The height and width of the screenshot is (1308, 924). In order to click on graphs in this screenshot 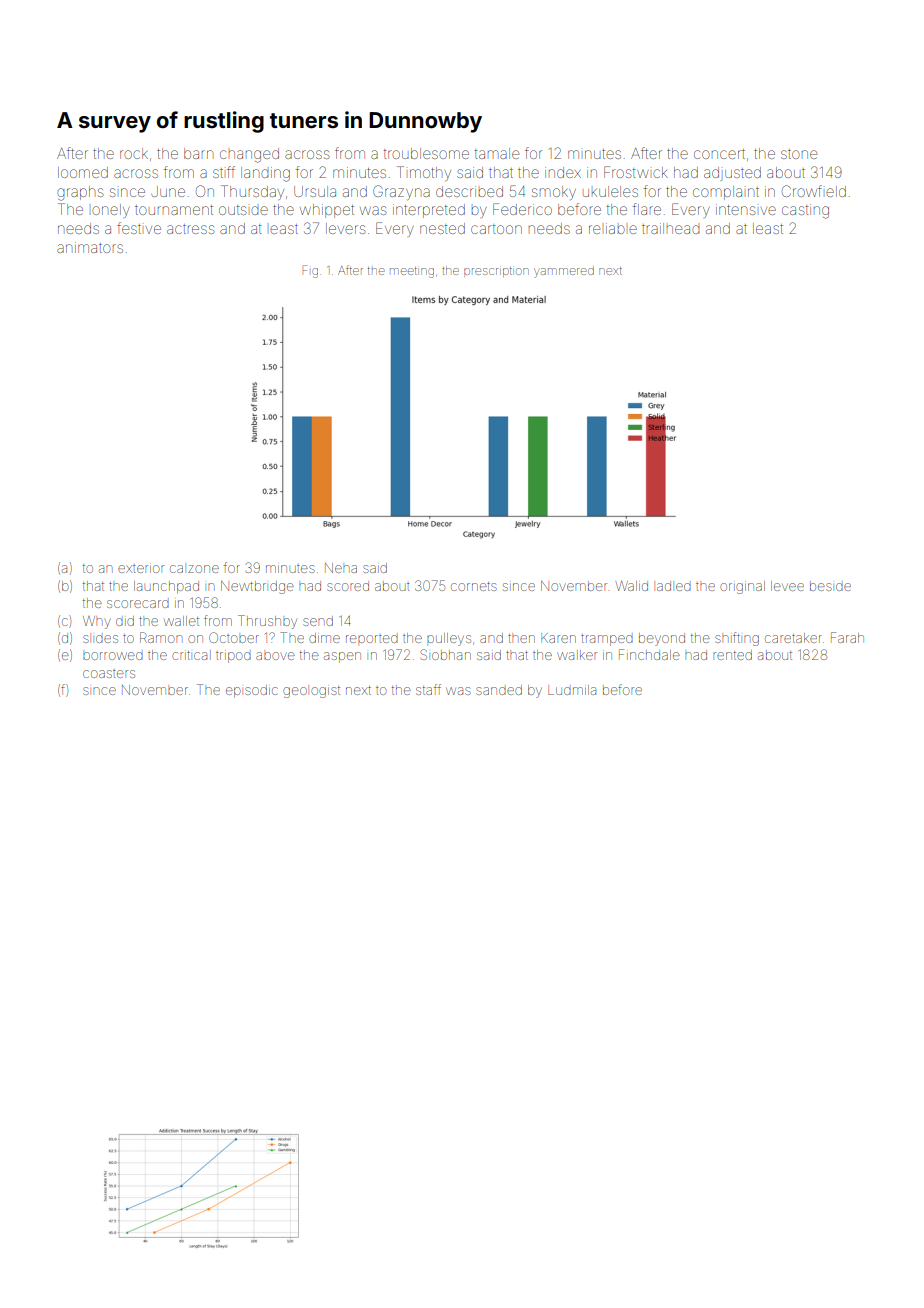, I will do `click(80, 193)`.
